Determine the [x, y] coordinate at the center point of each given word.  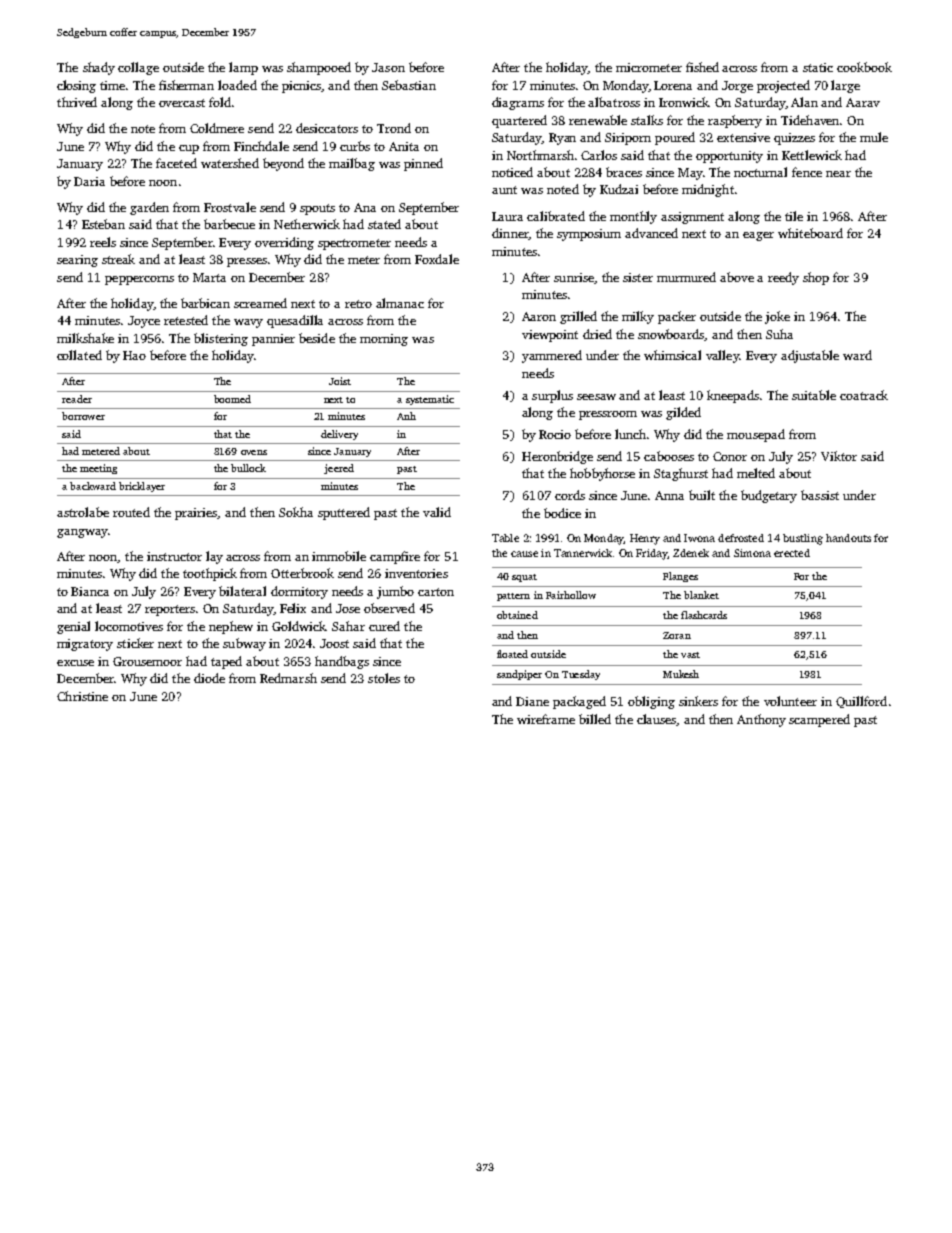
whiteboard [810, 233]
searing [77, 261]
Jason [388, 67]
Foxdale [437, 259]
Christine [82, 696]
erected [792, 553]
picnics [302, 87]
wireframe [546, 719]
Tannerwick [583, 553]
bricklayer [142, 487]
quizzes [794, 139]
